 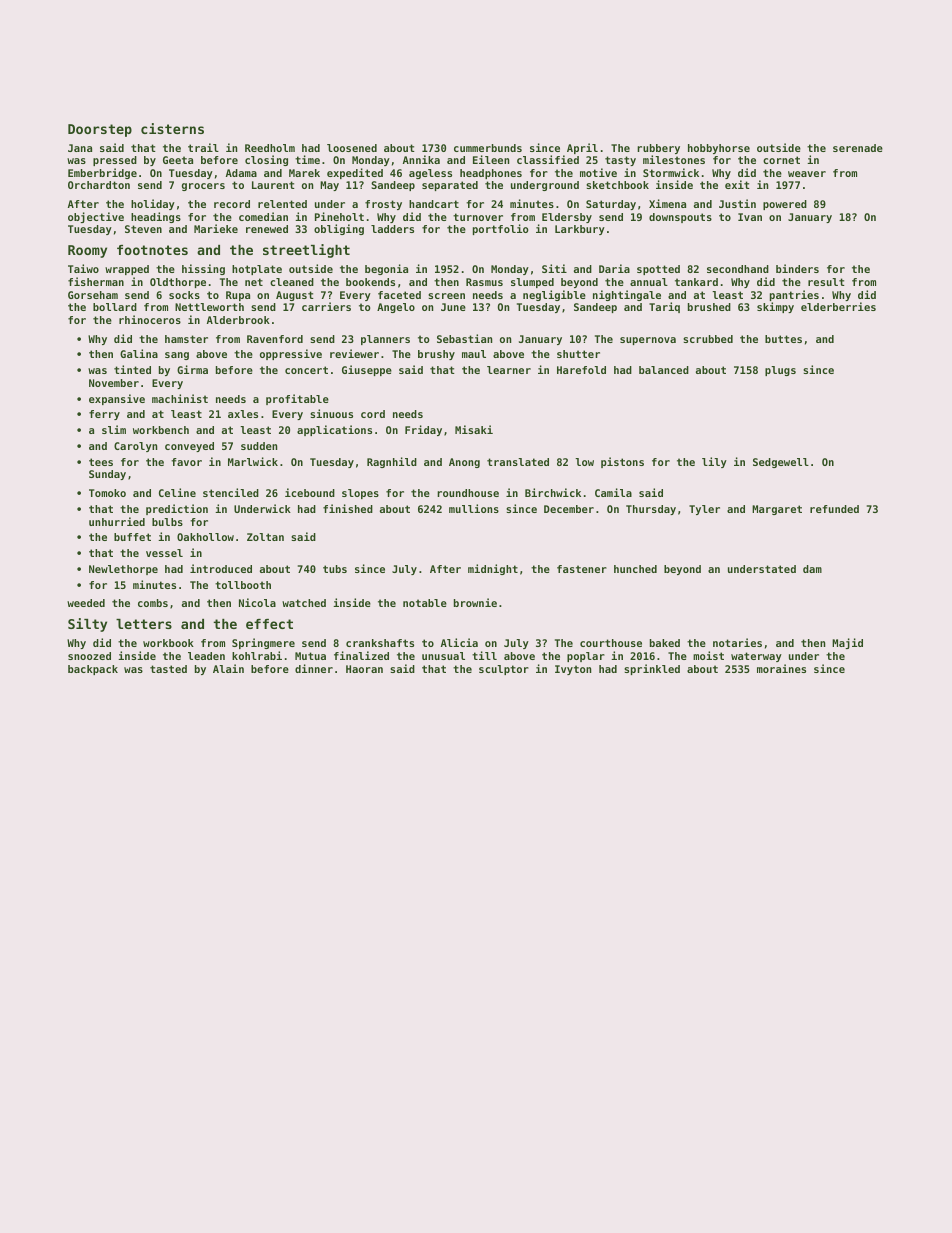 What do you see at coordinates (658, 149) in the page?
I see `rubbery` at bounding box center [658, 149].
